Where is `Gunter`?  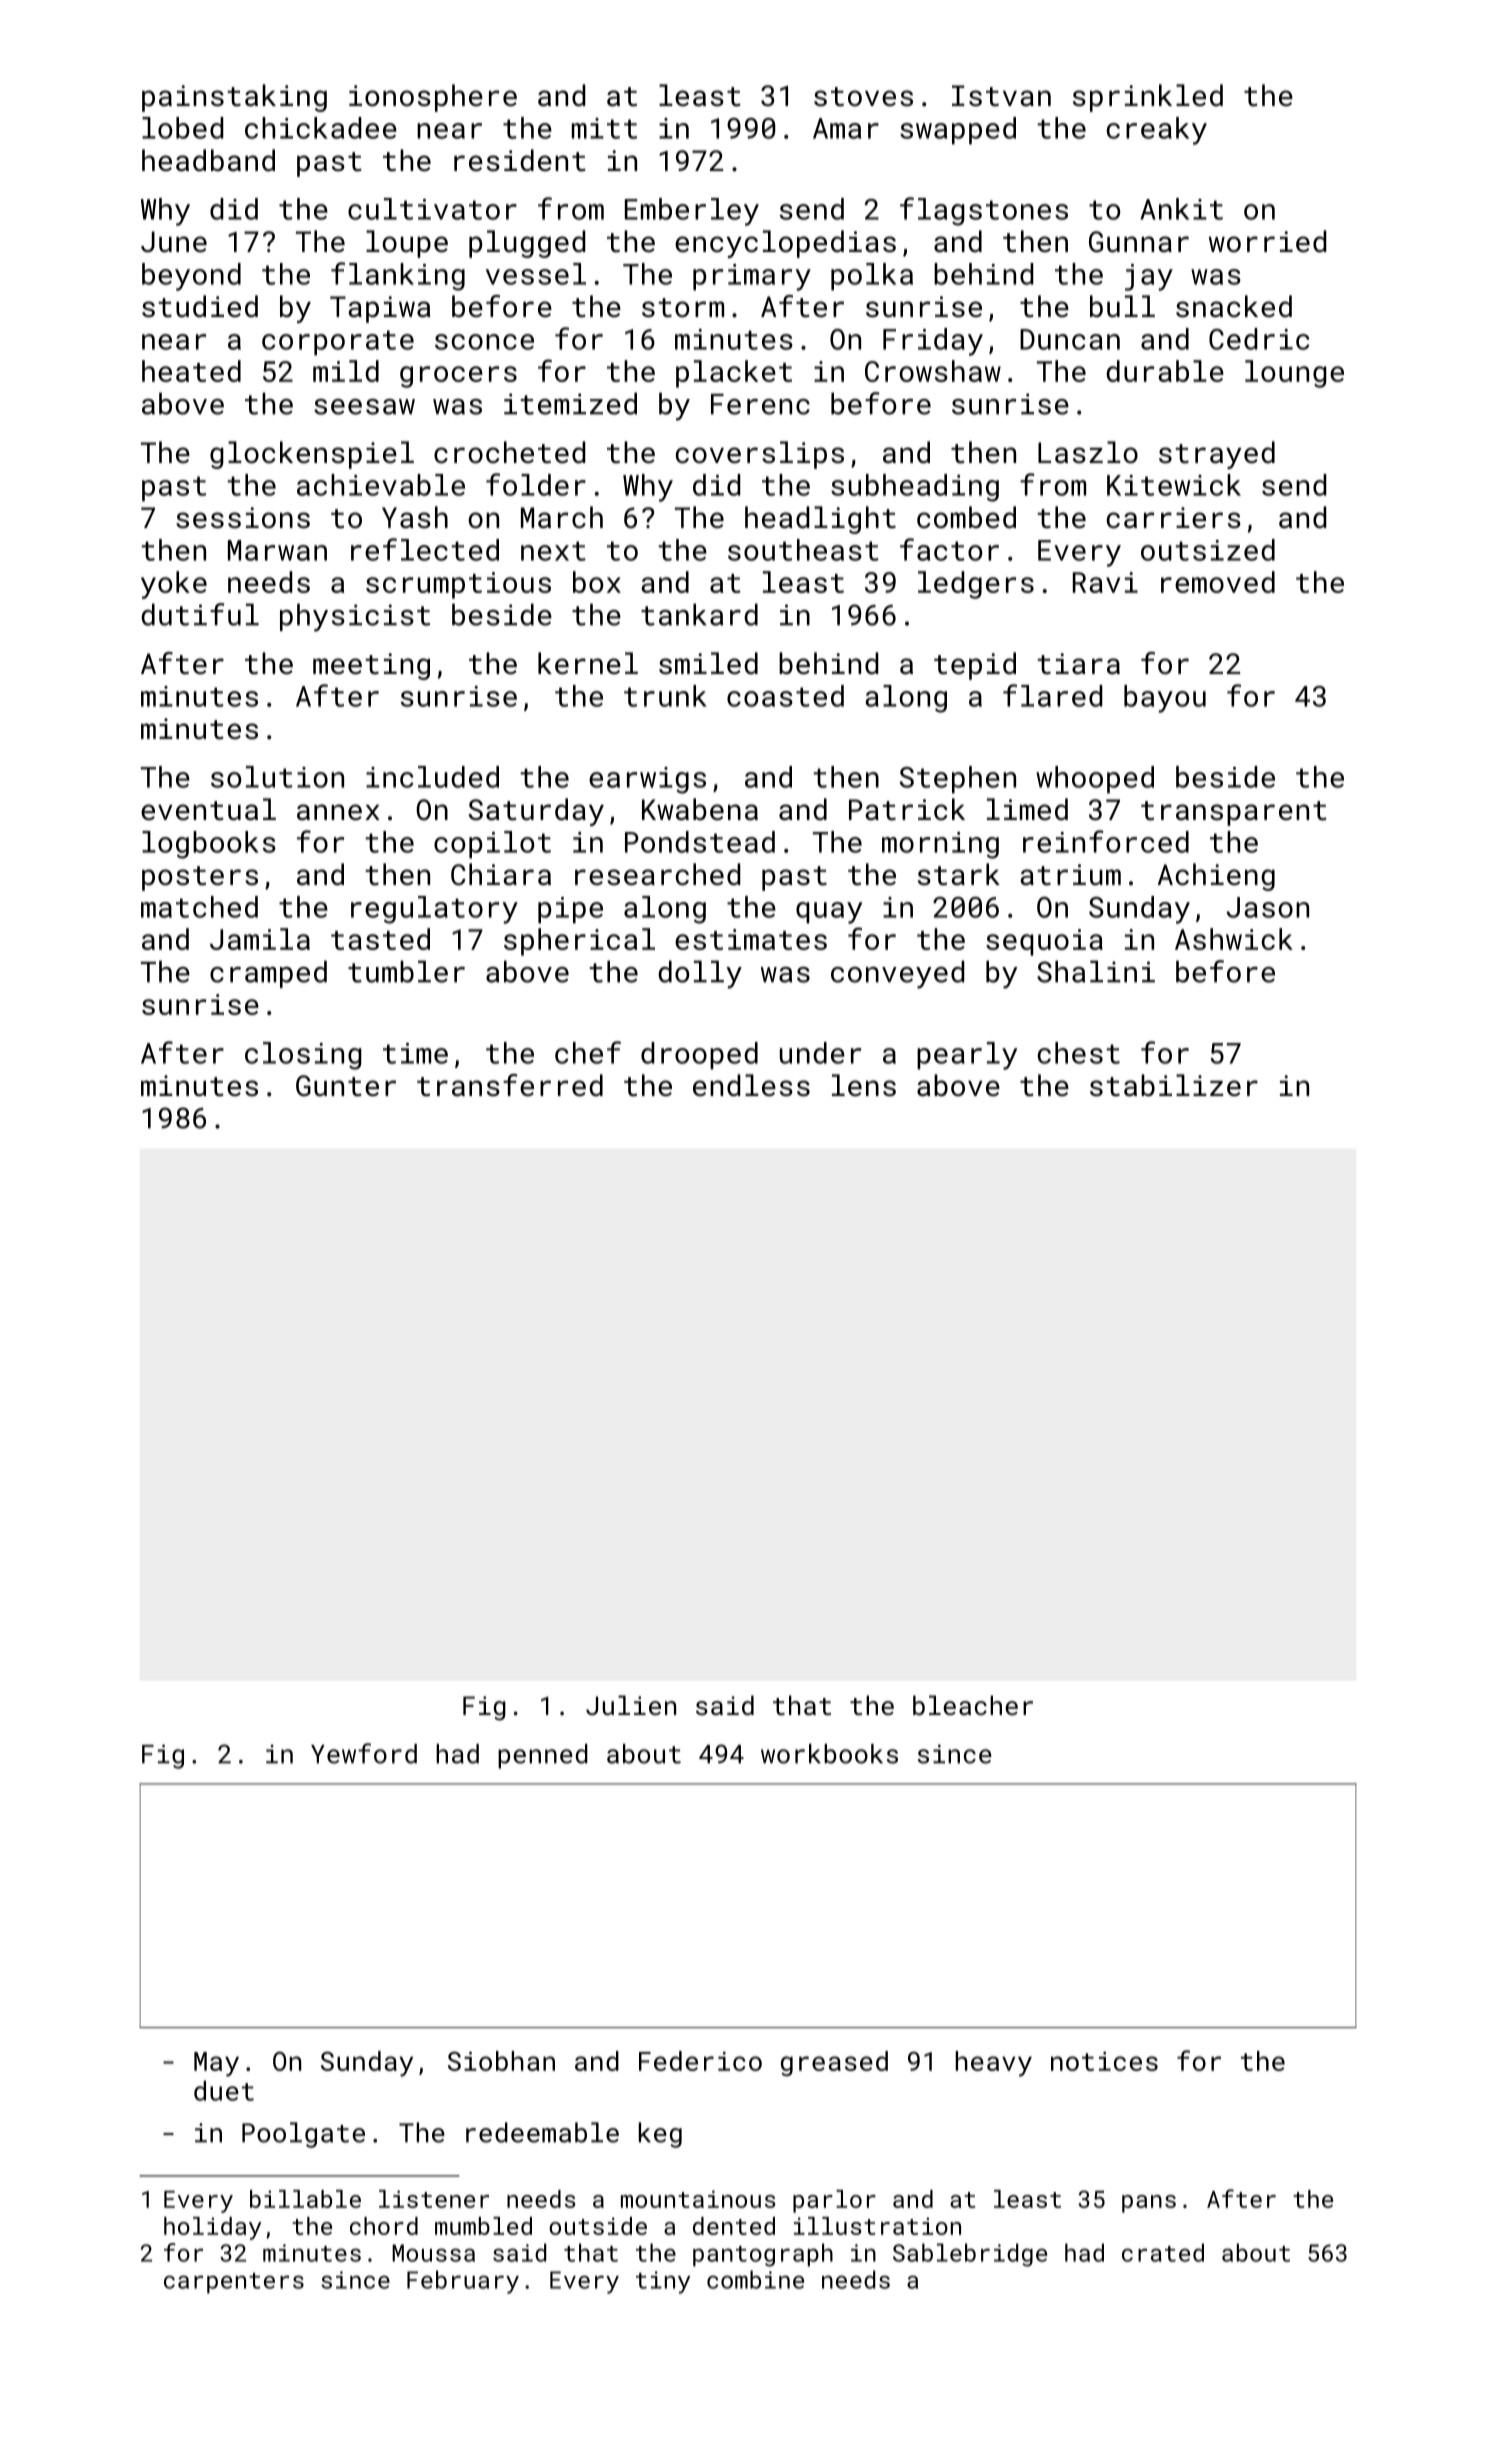
Gunter is located at coordinates (346, 1086).
